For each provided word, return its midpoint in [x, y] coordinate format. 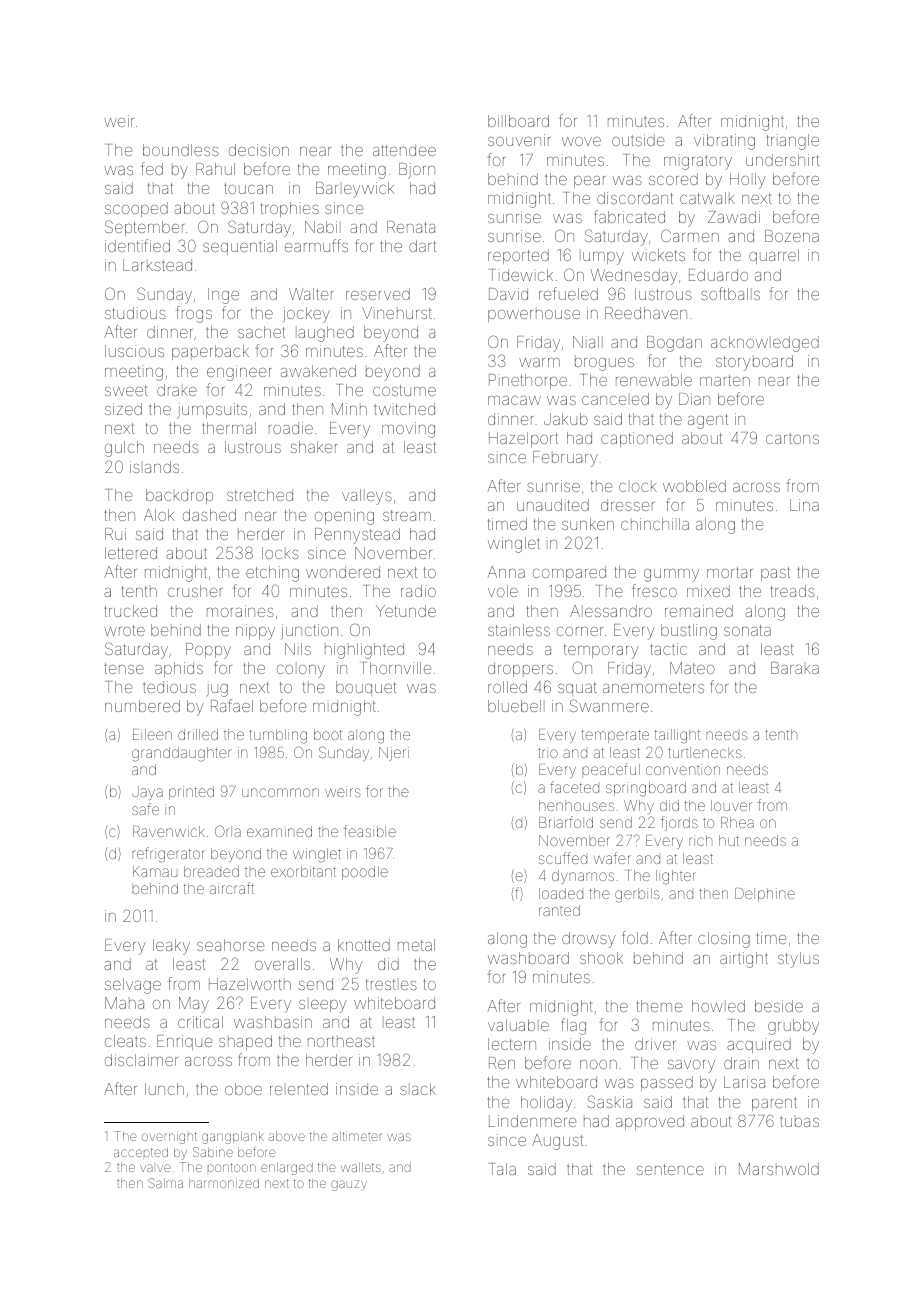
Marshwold [779, 1169]
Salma [165, 1183]
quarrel [774, 256]
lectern [512, 1044]
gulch [124, 449]
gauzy [349, 1185]
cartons [792, 438]
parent [774, 1104]
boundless [181, 150]
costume [404, 390]
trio [548, 752]
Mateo [692, 668]
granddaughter [182, 754]
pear [589, 182]
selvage [133, 986]
